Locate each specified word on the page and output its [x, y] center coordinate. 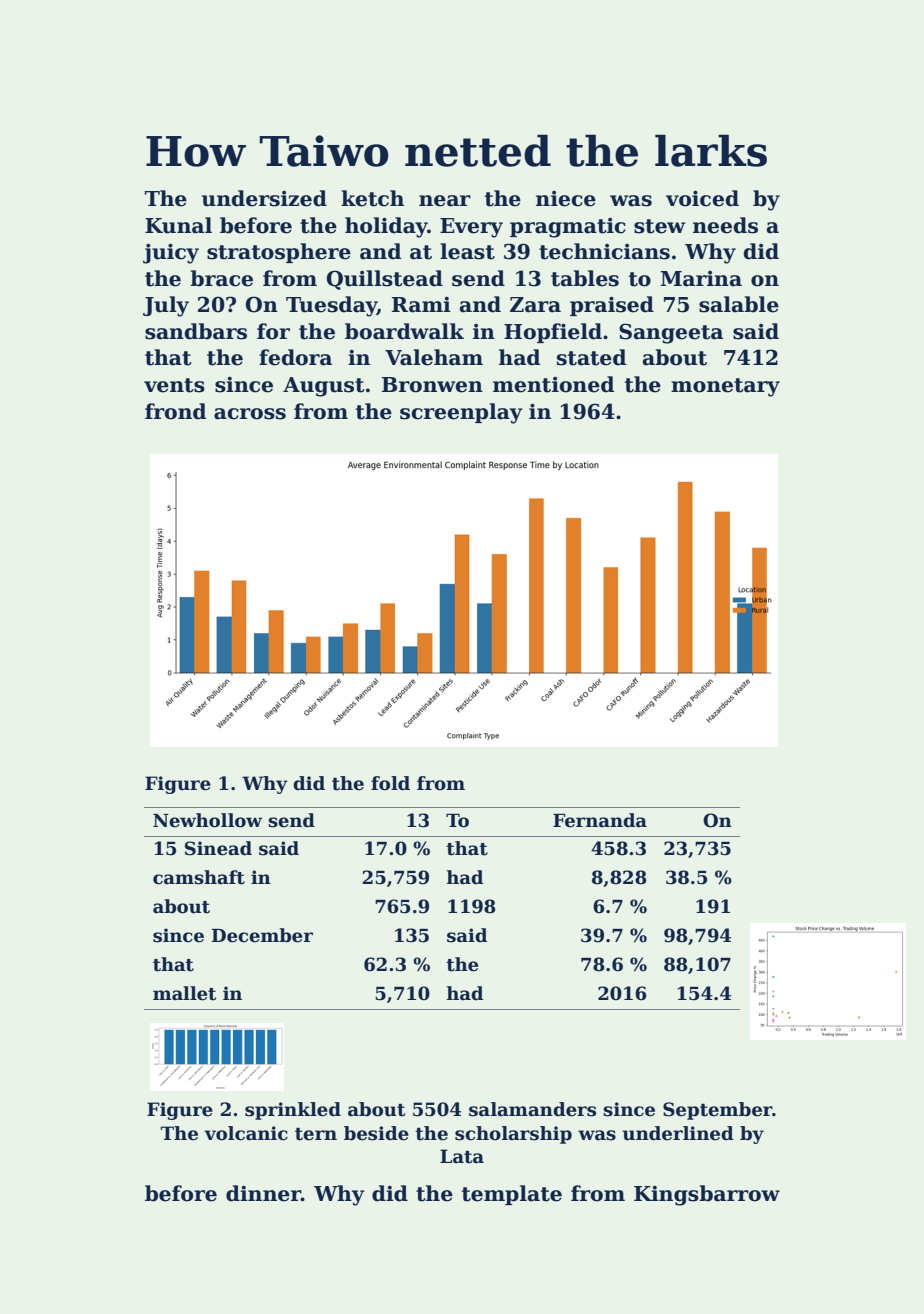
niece [566, 199]
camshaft [199, 877]
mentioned [553, 384]
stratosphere [279, 253]
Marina [701, 279]
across [250, 414]
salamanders [532, 1109]
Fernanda [600, 820]
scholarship [513, 1135]
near [445, 201]
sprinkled [293, 1111]
